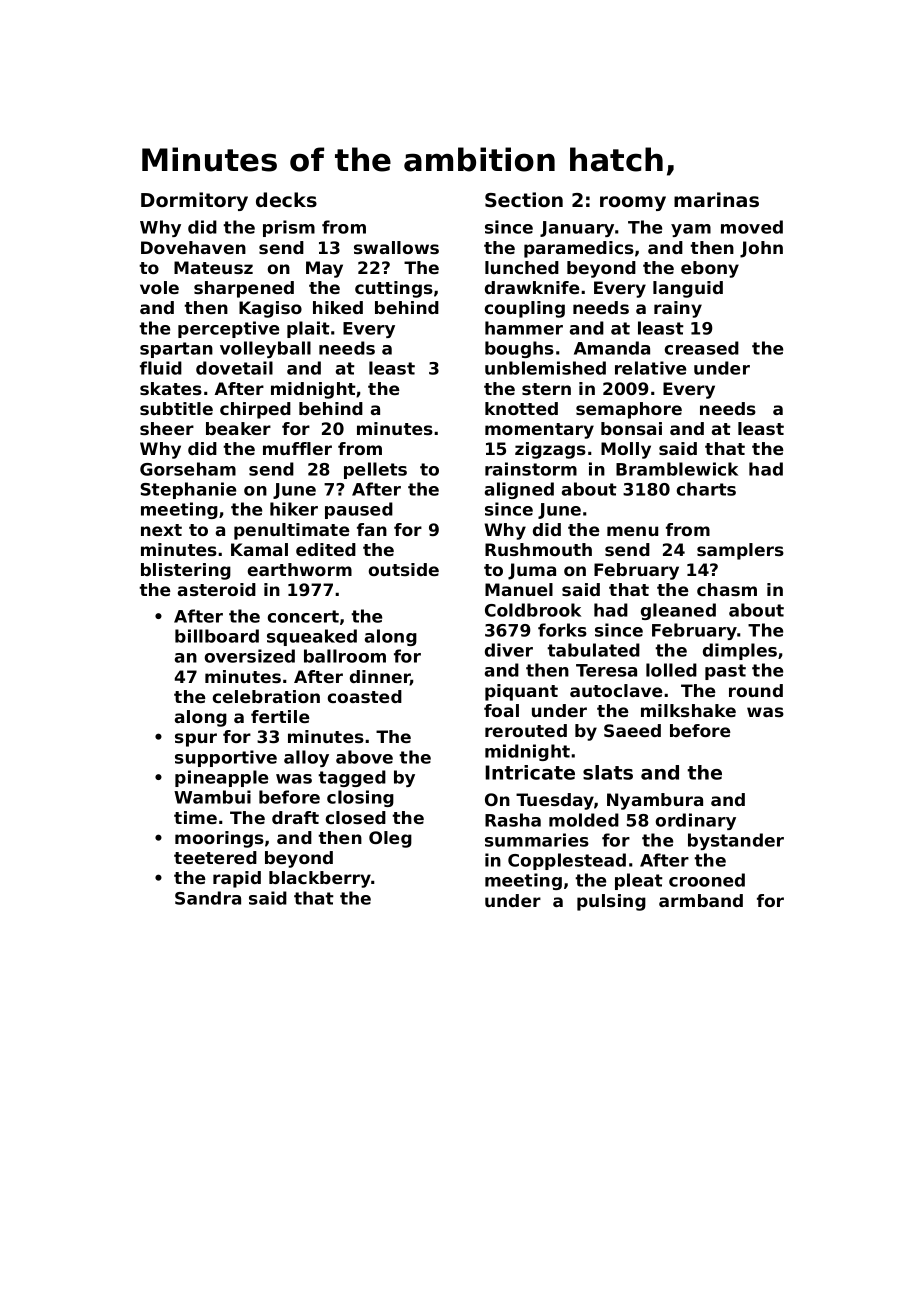 This screenshot has width=924, height=1311. Describe the element at coordinates (577, 229) in the screenshot. I see `January` at that location.
